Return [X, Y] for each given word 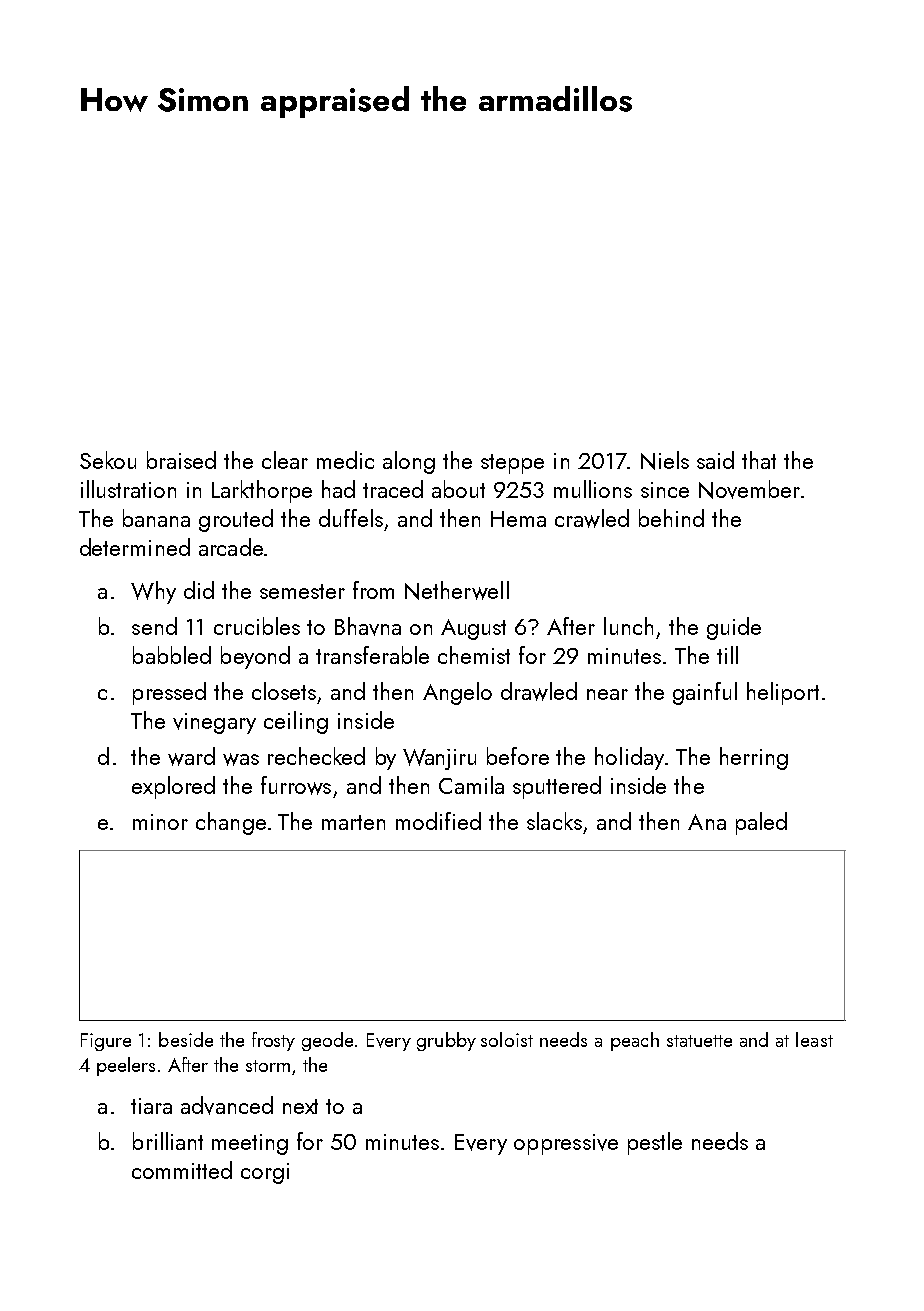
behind [671, 518]
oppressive [566, 1144]
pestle [655, 1143]
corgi [265, 1173]
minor [160, 822]
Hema [518, 519]
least [814, 1039]
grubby [446, 1041]
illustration [128, 489]
